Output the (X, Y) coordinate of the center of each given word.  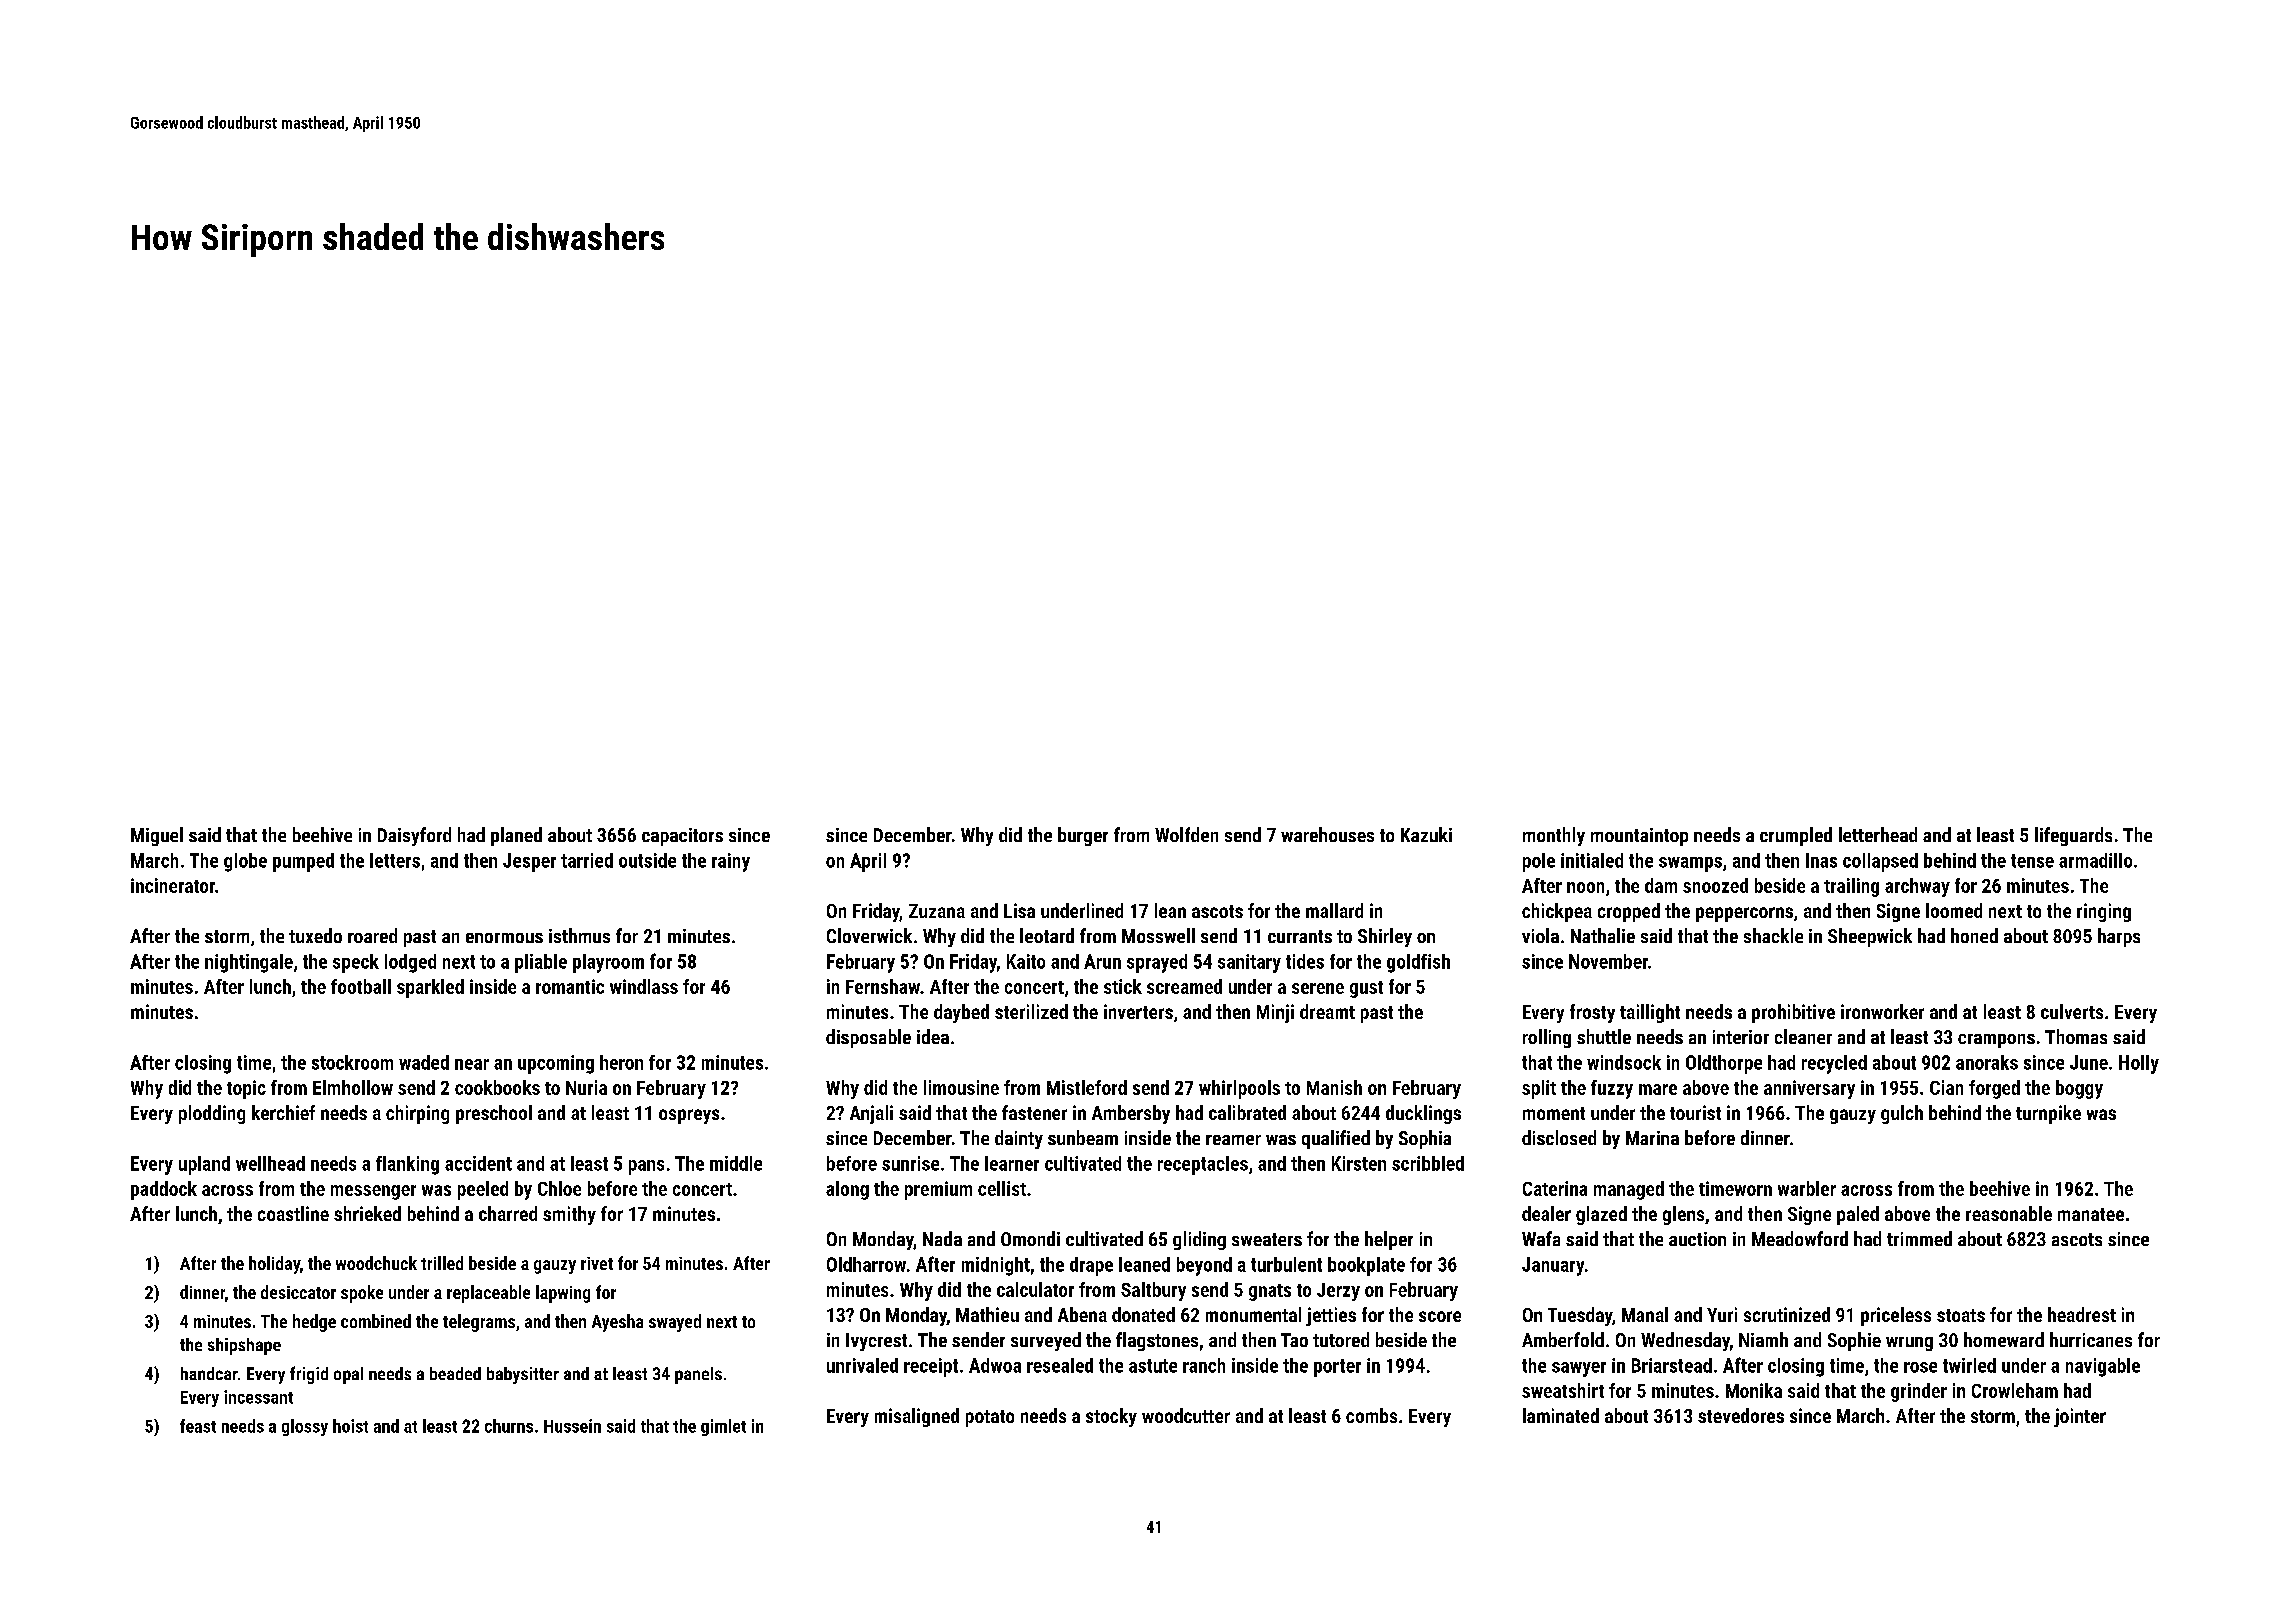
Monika (1754, 1390)
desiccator (298, 1292)
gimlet (723, 1427)
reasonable (2009, 1213)
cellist (1002, 1188)
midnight (996, 1266)
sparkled (430, 988)
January (1553, 1266)
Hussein (572, 1426)
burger (1083, 836)
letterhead (1878, 834)
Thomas (2076, 1036)
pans (646, 1167)
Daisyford (414, 836)
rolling (1547, 1038)
